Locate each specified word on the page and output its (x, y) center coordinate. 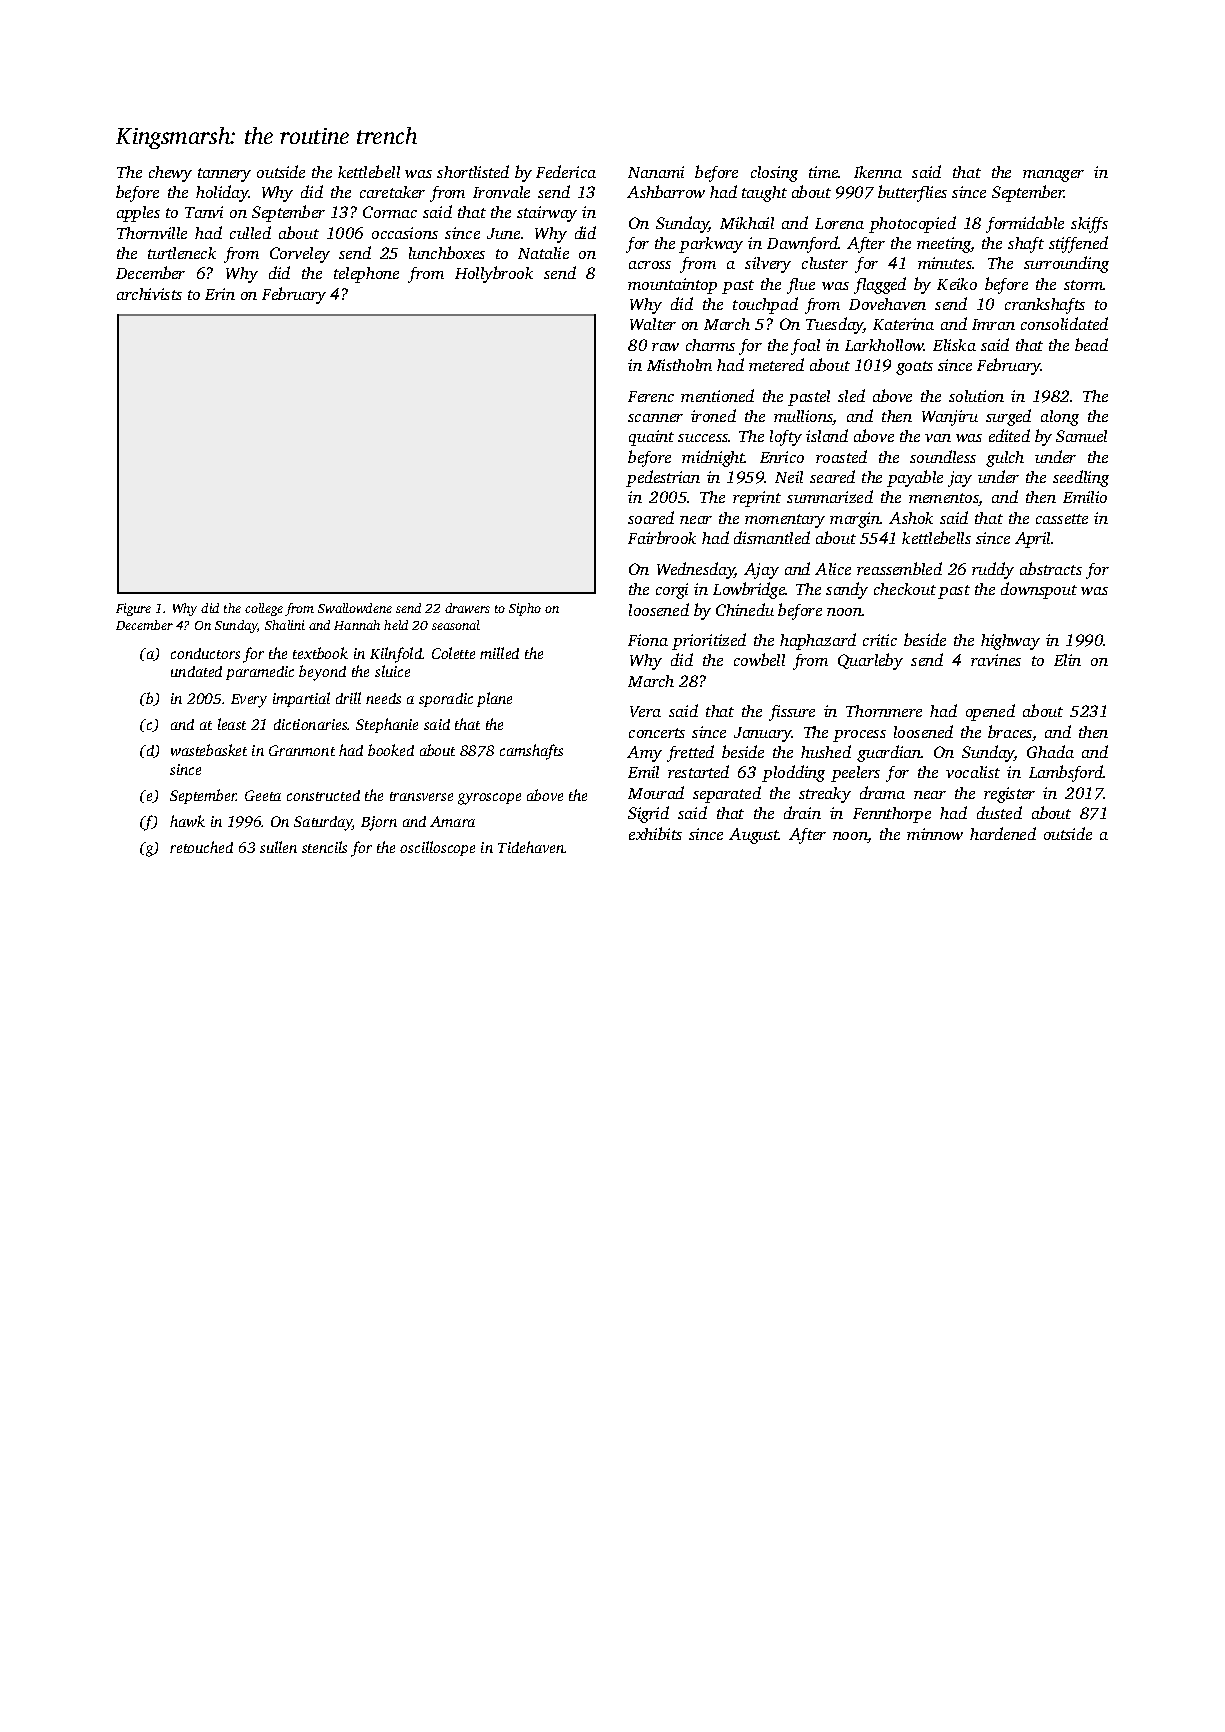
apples (138, 214)
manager (1053, 176)
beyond (322, 673)
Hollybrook (494, 274)
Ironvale (501, 192)
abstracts (1051, 568)
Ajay (761, 571)
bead (1091, 344)
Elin (1067, 660)
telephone (366, 275)
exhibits (655, 833)
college (264, 609)
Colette (453, 653)
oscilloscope (437, 848)
